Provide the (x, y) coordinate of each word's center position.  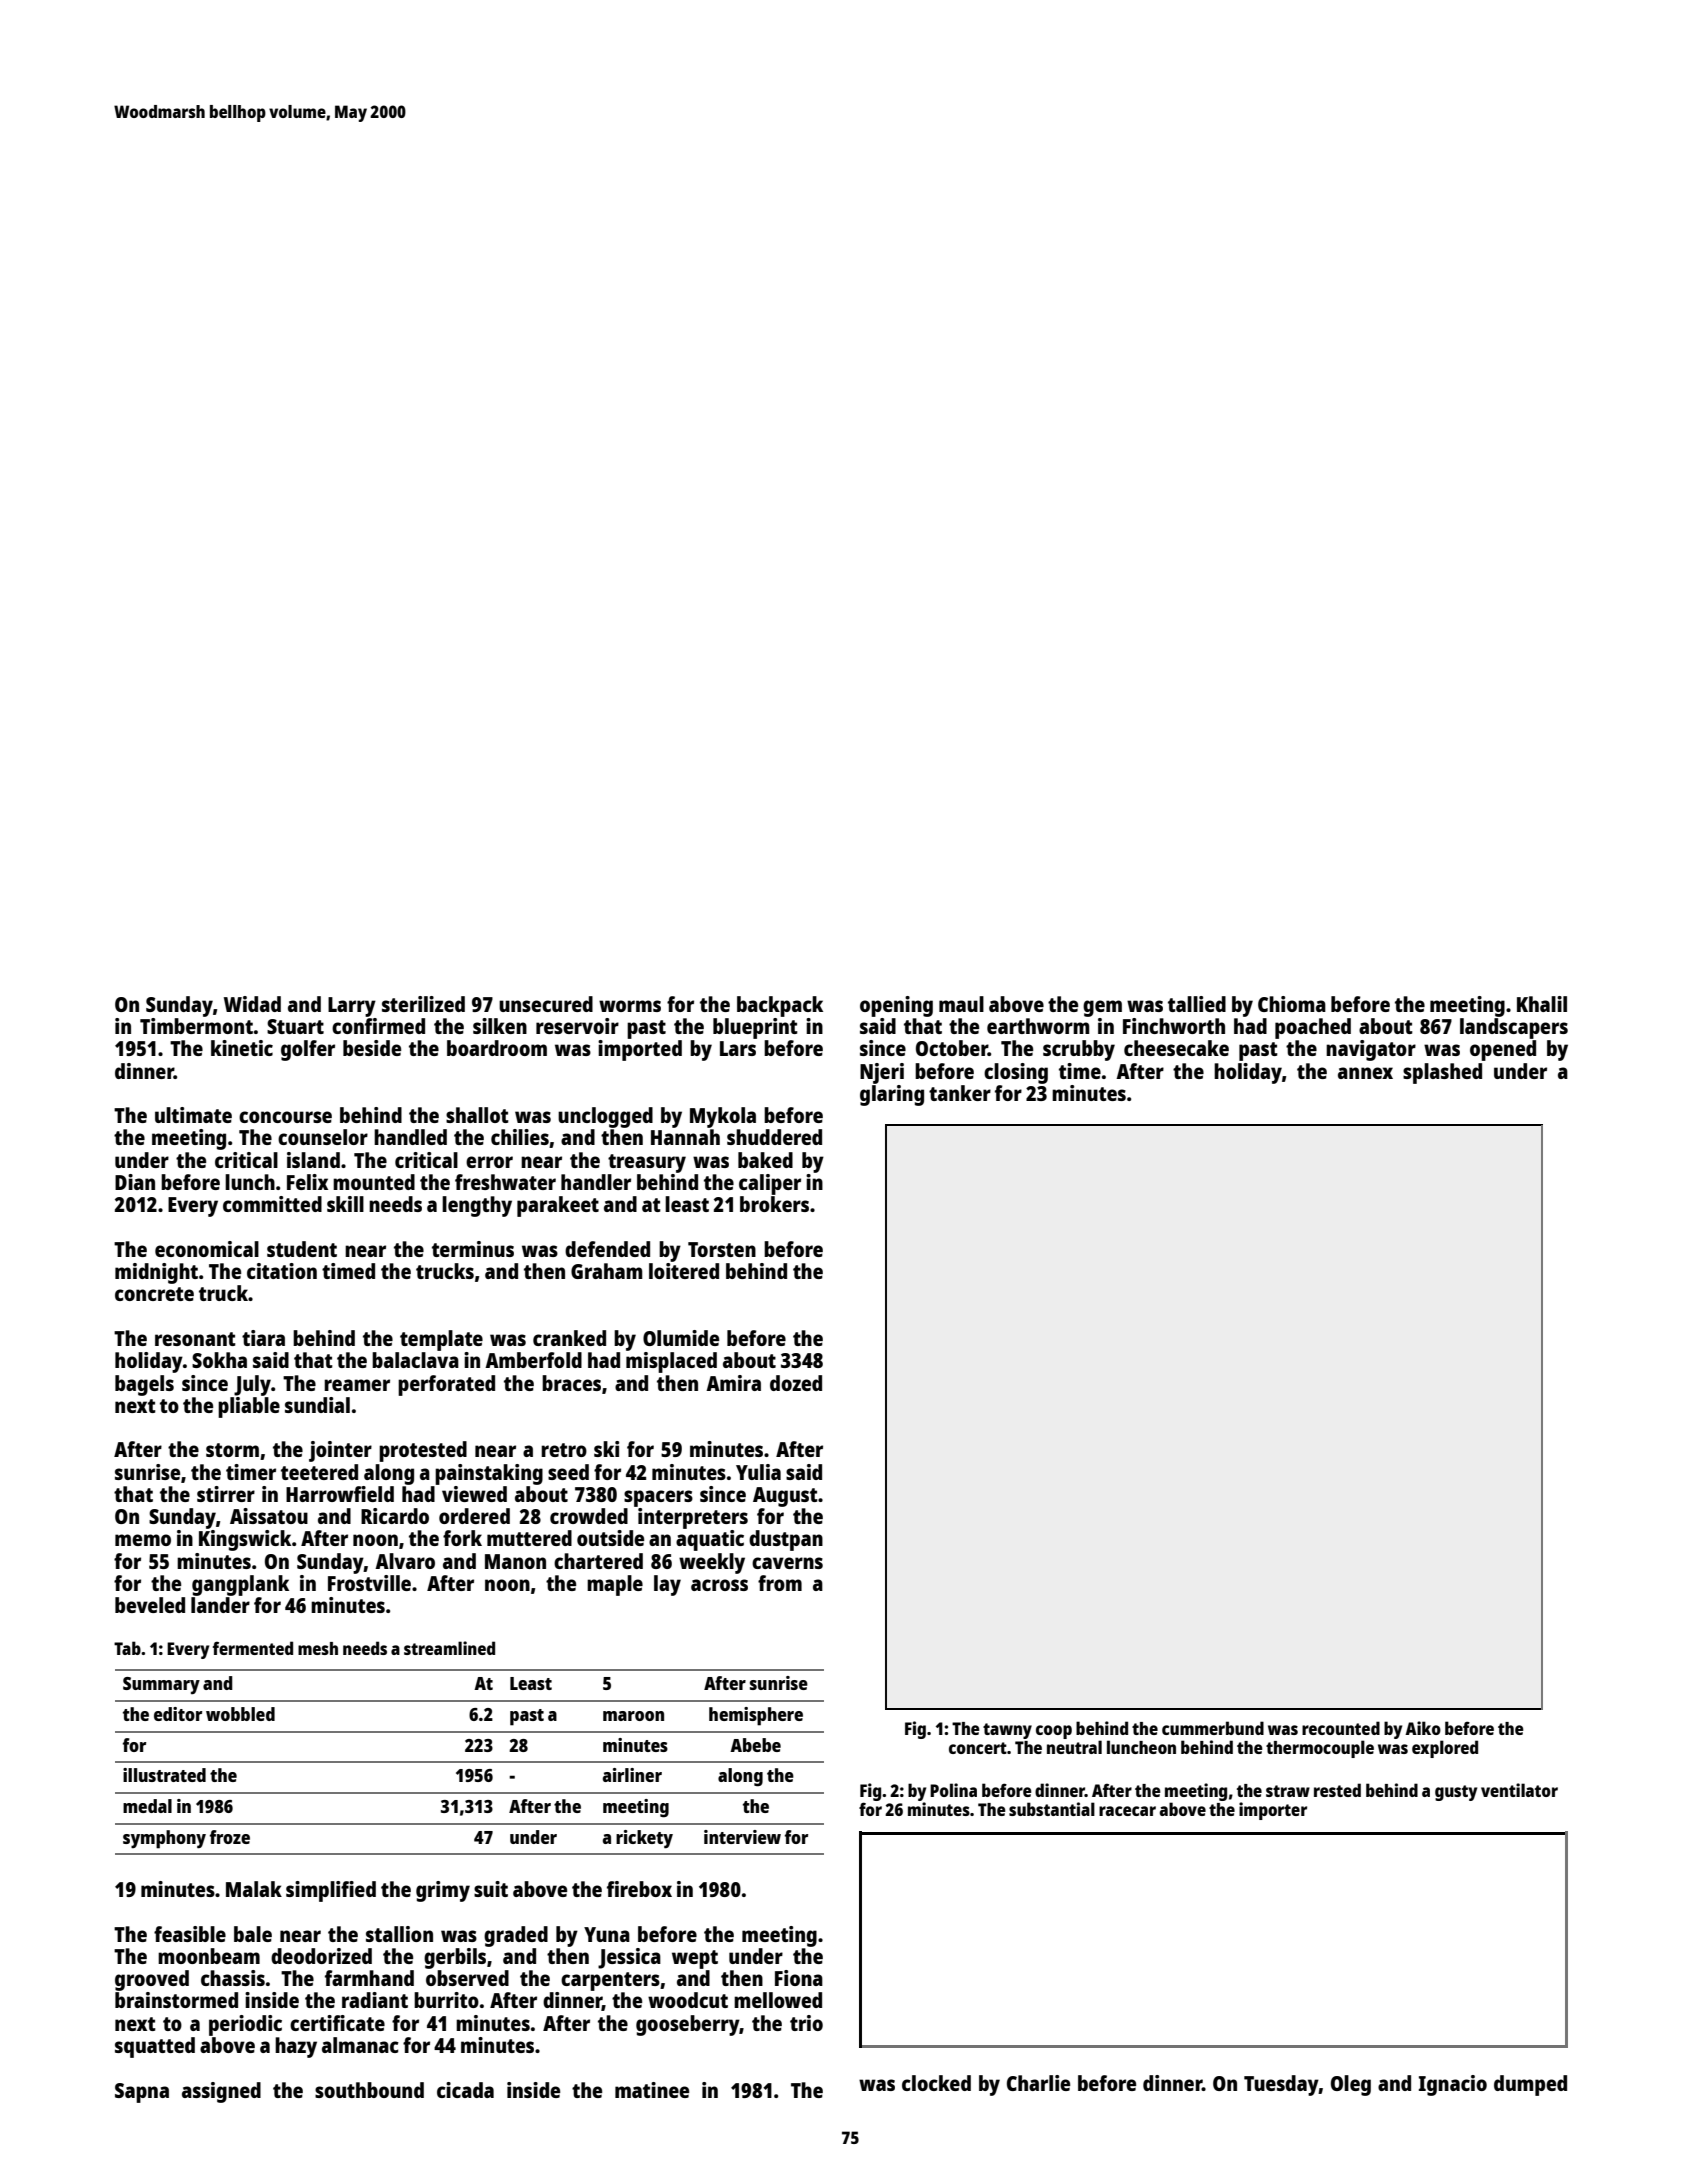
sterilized (423, 1004)
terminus (473, 1249)
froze (230, 1837)
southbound (369, 2090)
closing (1016, 1073)
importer (1273, 1811)
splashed (1442, 1073)
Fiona (799, 1978)
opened (1503, 1050)
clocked (936, 2083)
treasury (647, 1163)
